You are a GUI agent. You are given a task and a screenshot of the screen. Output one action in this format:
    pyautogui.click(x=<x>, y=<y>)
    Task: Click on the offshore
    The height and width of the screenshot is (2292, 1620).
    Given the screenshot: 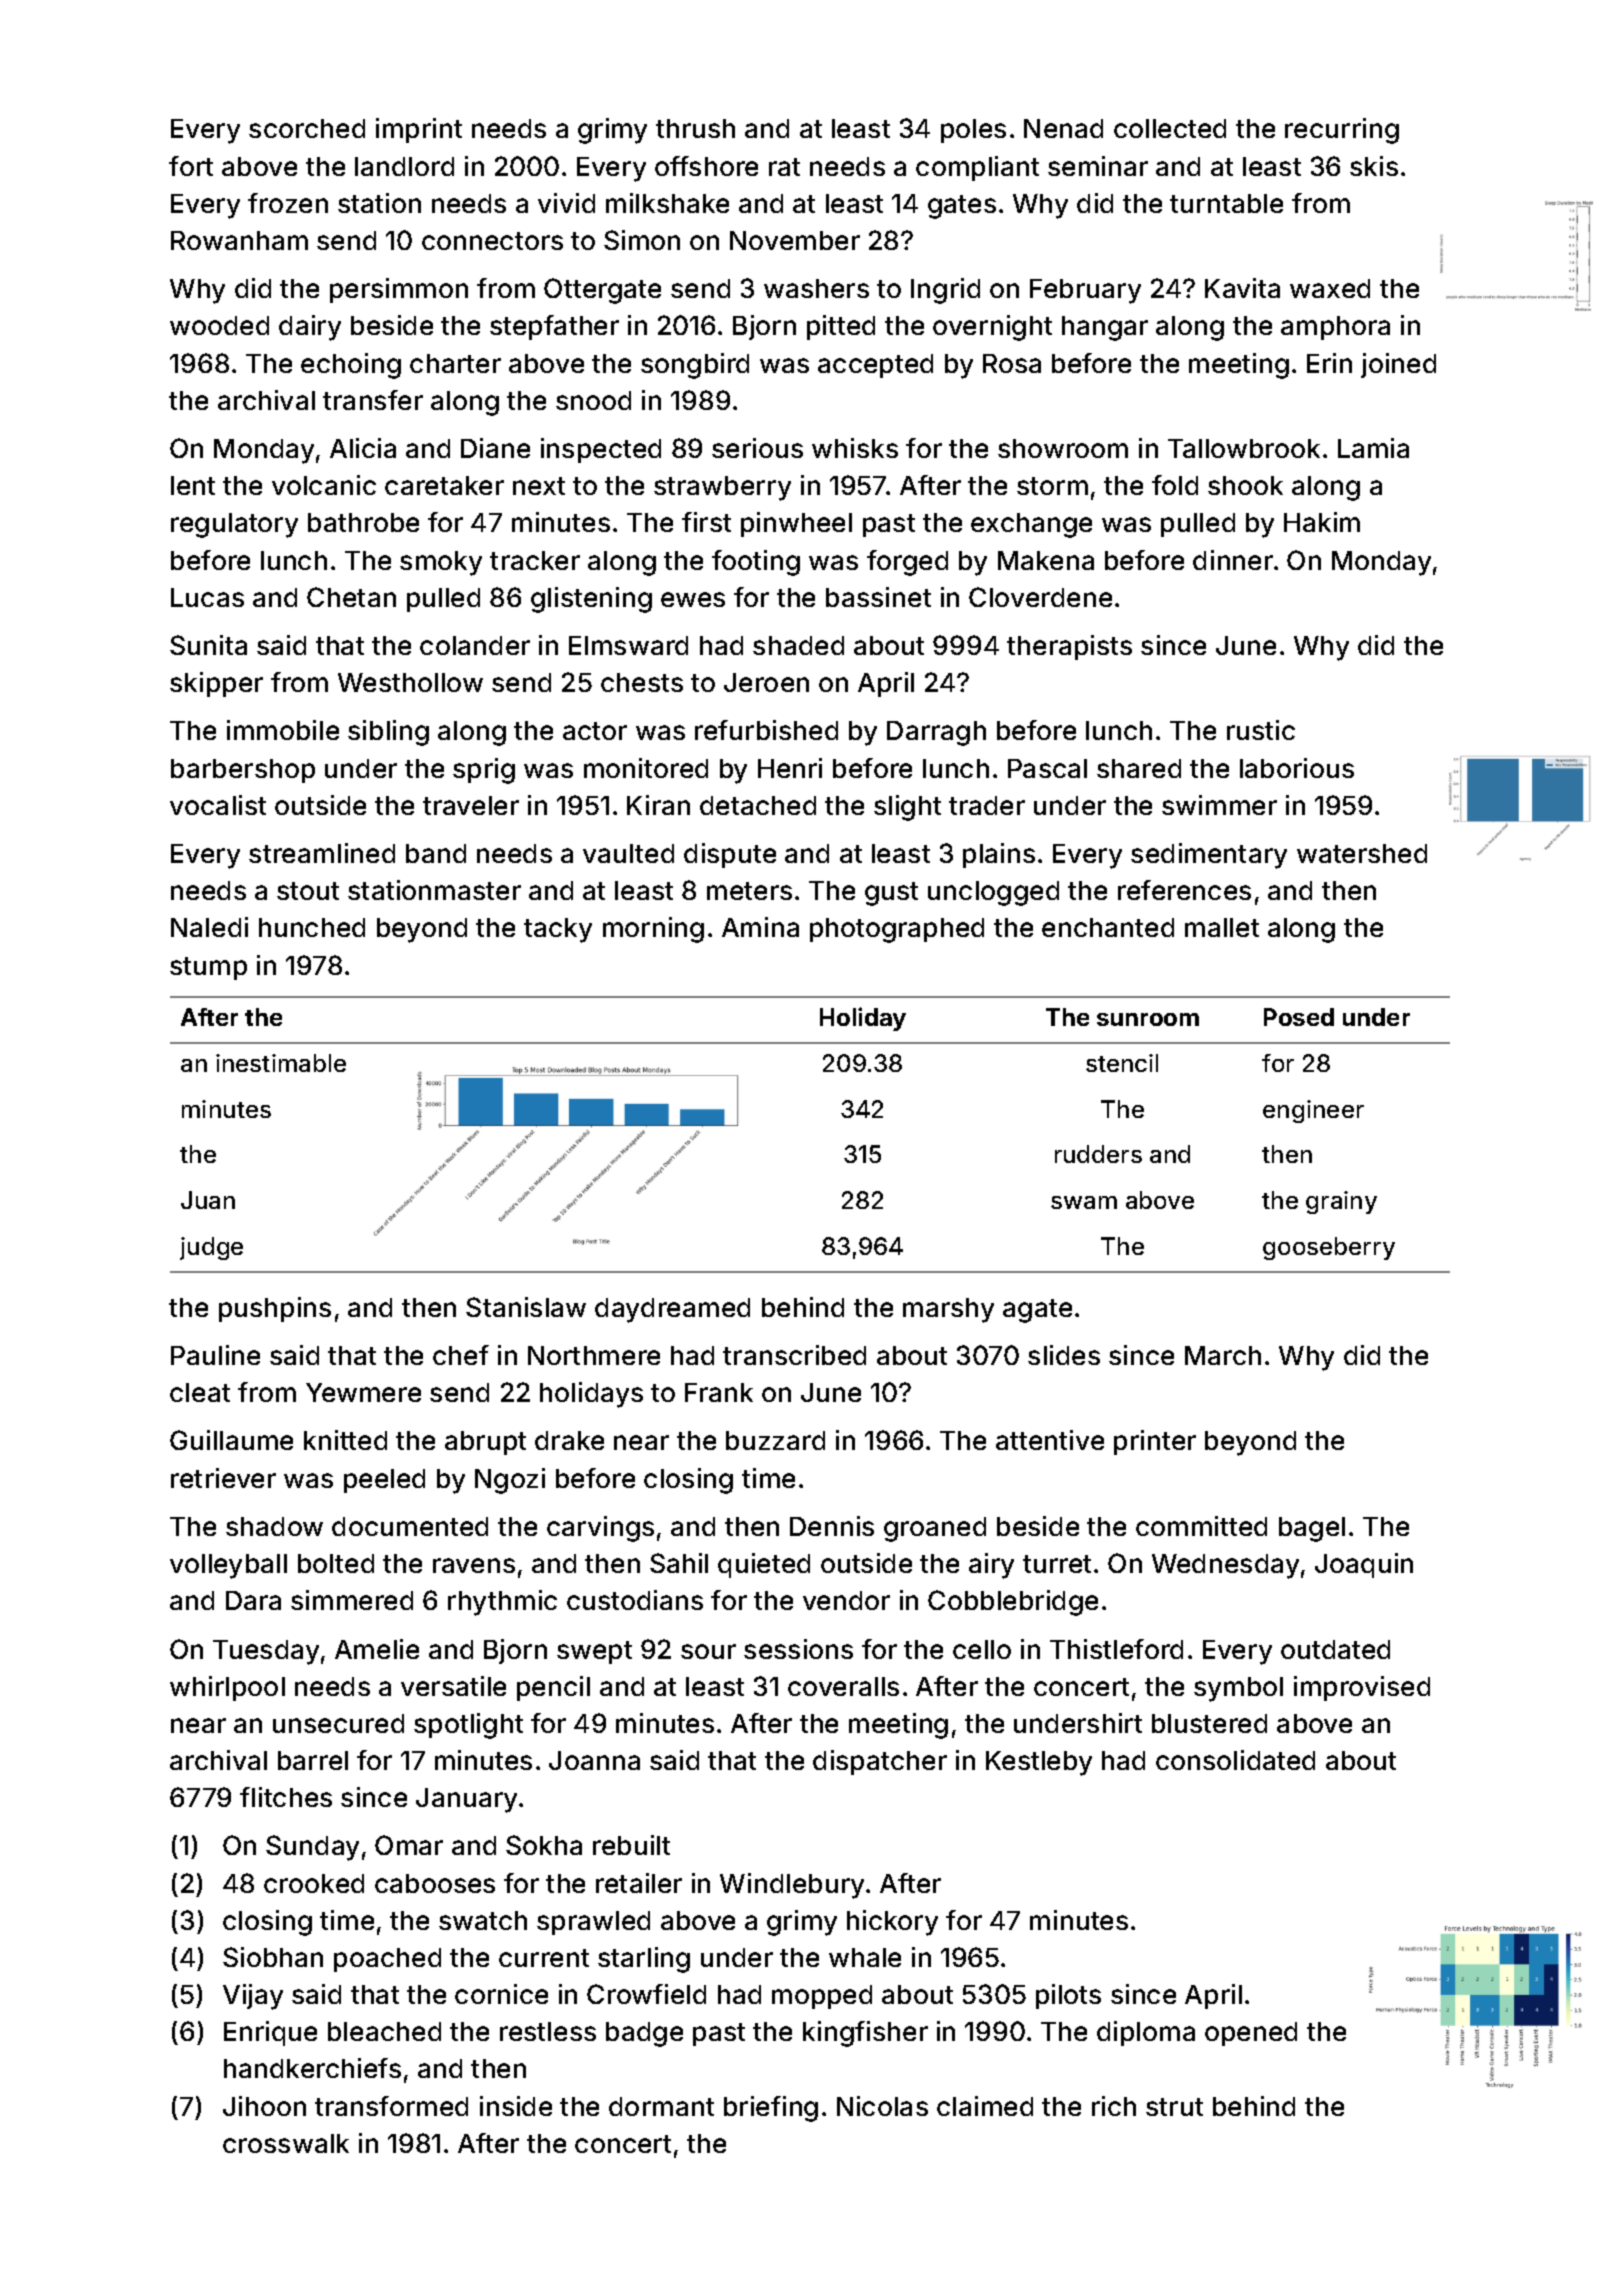 What is the action you would take?
    pyautogui.click(x=706, y=166)
